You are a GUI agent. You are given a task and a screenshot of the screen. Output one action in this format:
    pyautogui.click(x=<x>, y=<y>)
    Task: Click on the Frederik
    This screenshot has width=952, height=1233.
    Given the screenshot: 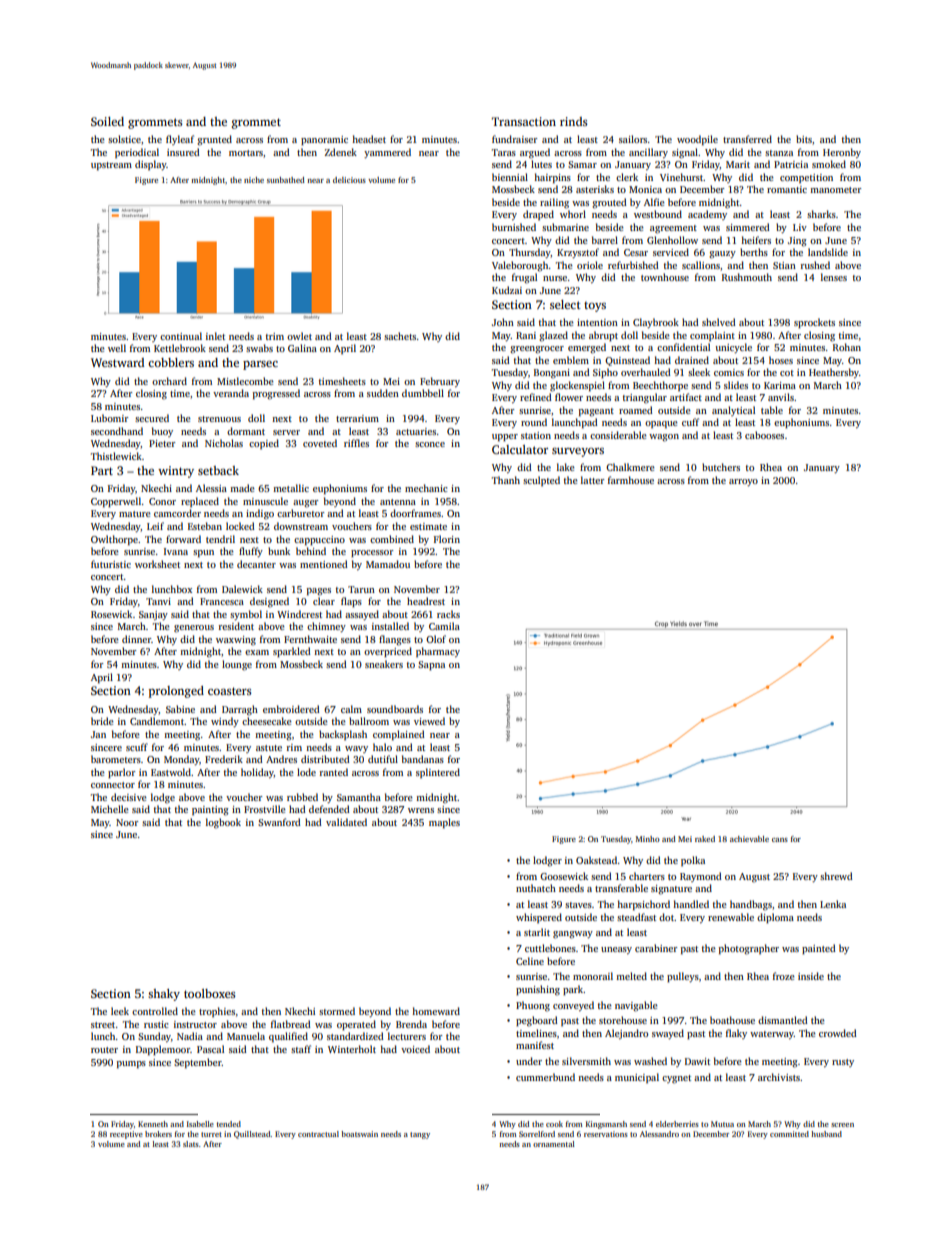 What is the action you would take?
    pyautogui.click(x=224, y=759)
